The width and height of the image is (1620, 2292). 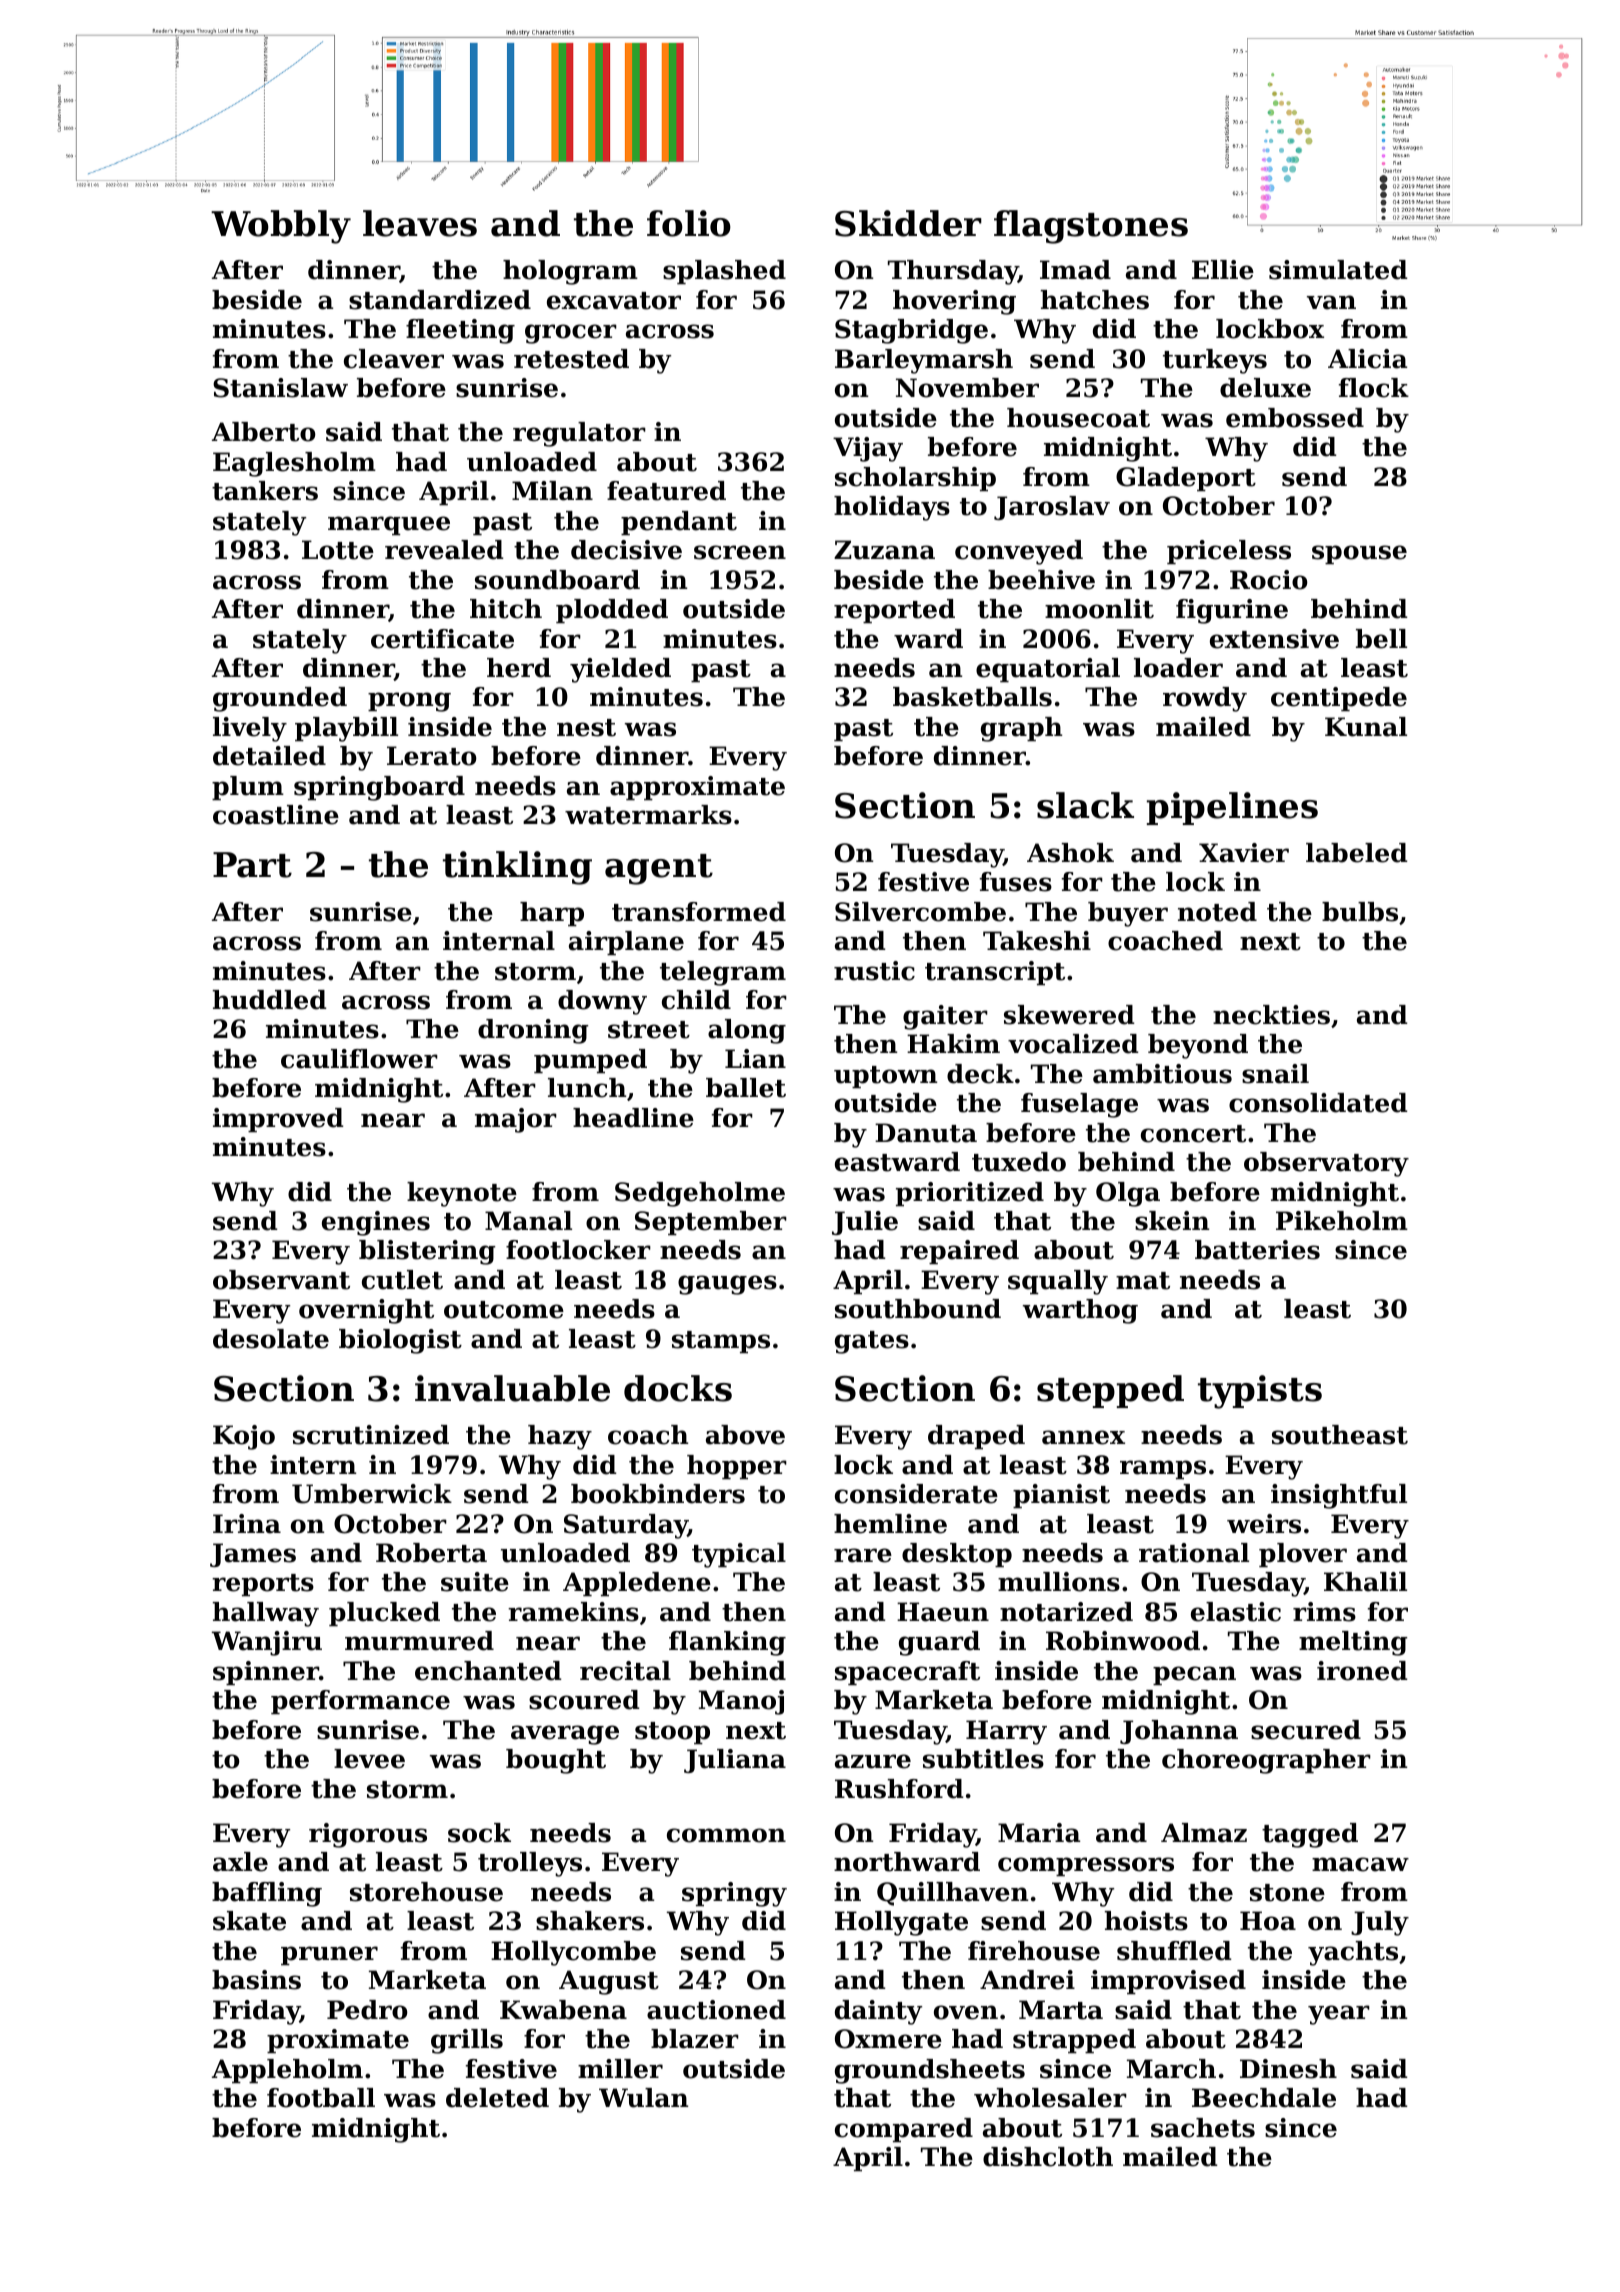 I want to click on Xavier, so click(x=1244, y=853).
